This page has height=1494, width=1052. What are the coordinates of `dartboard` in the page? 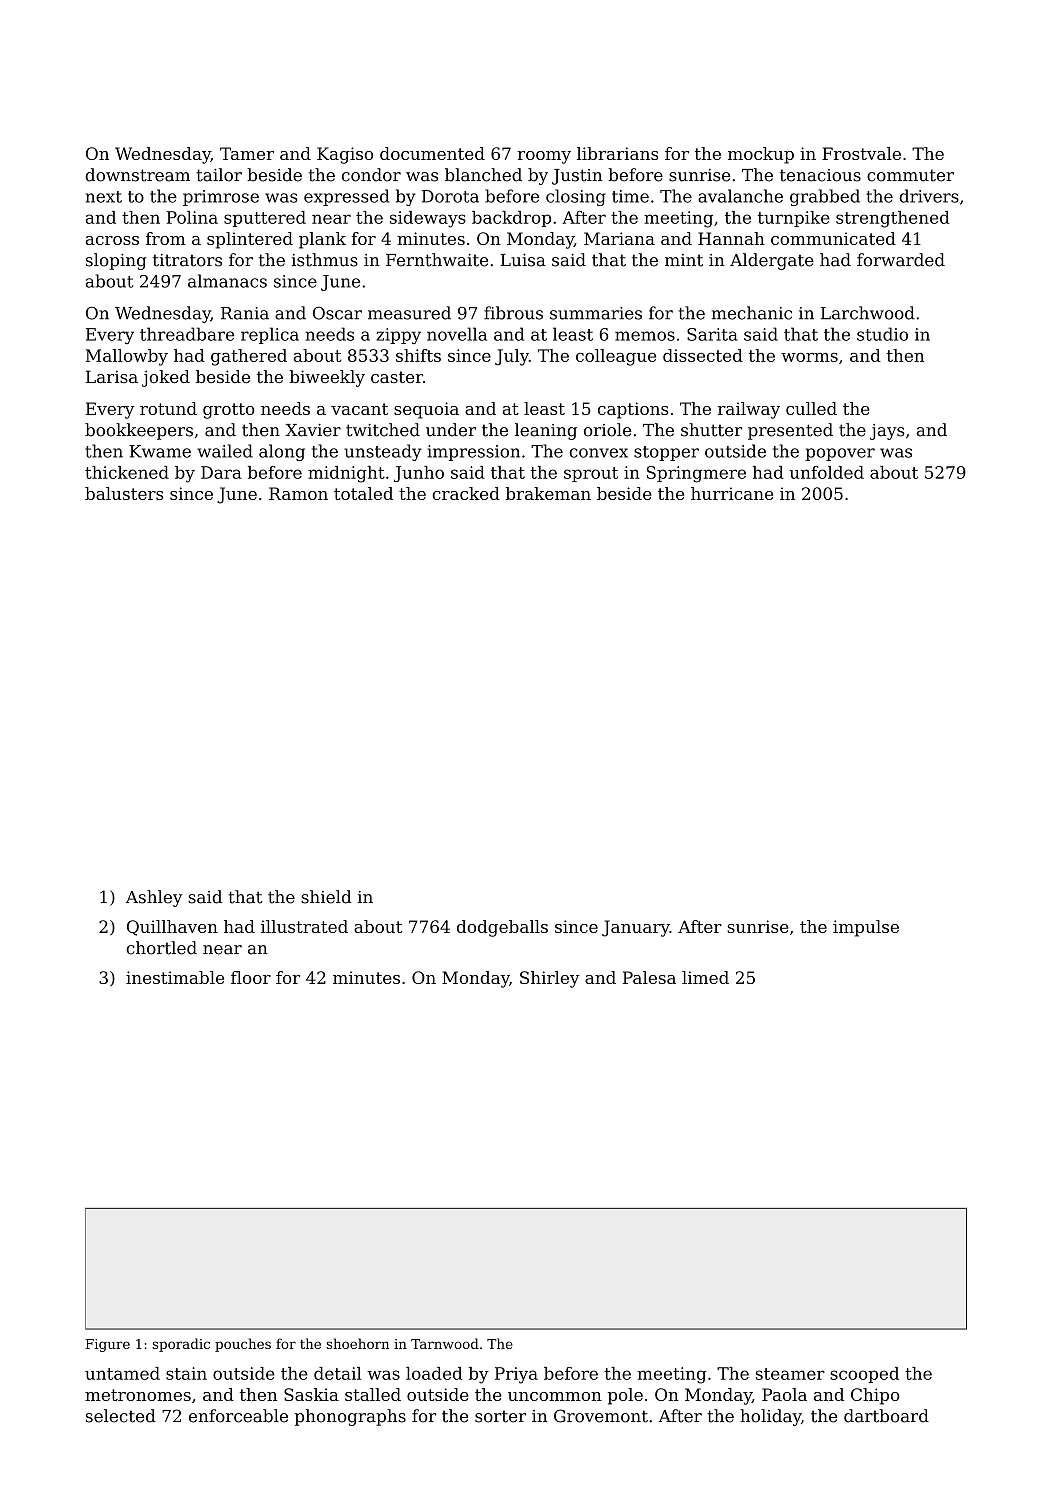 It's located at (886, 1416).
